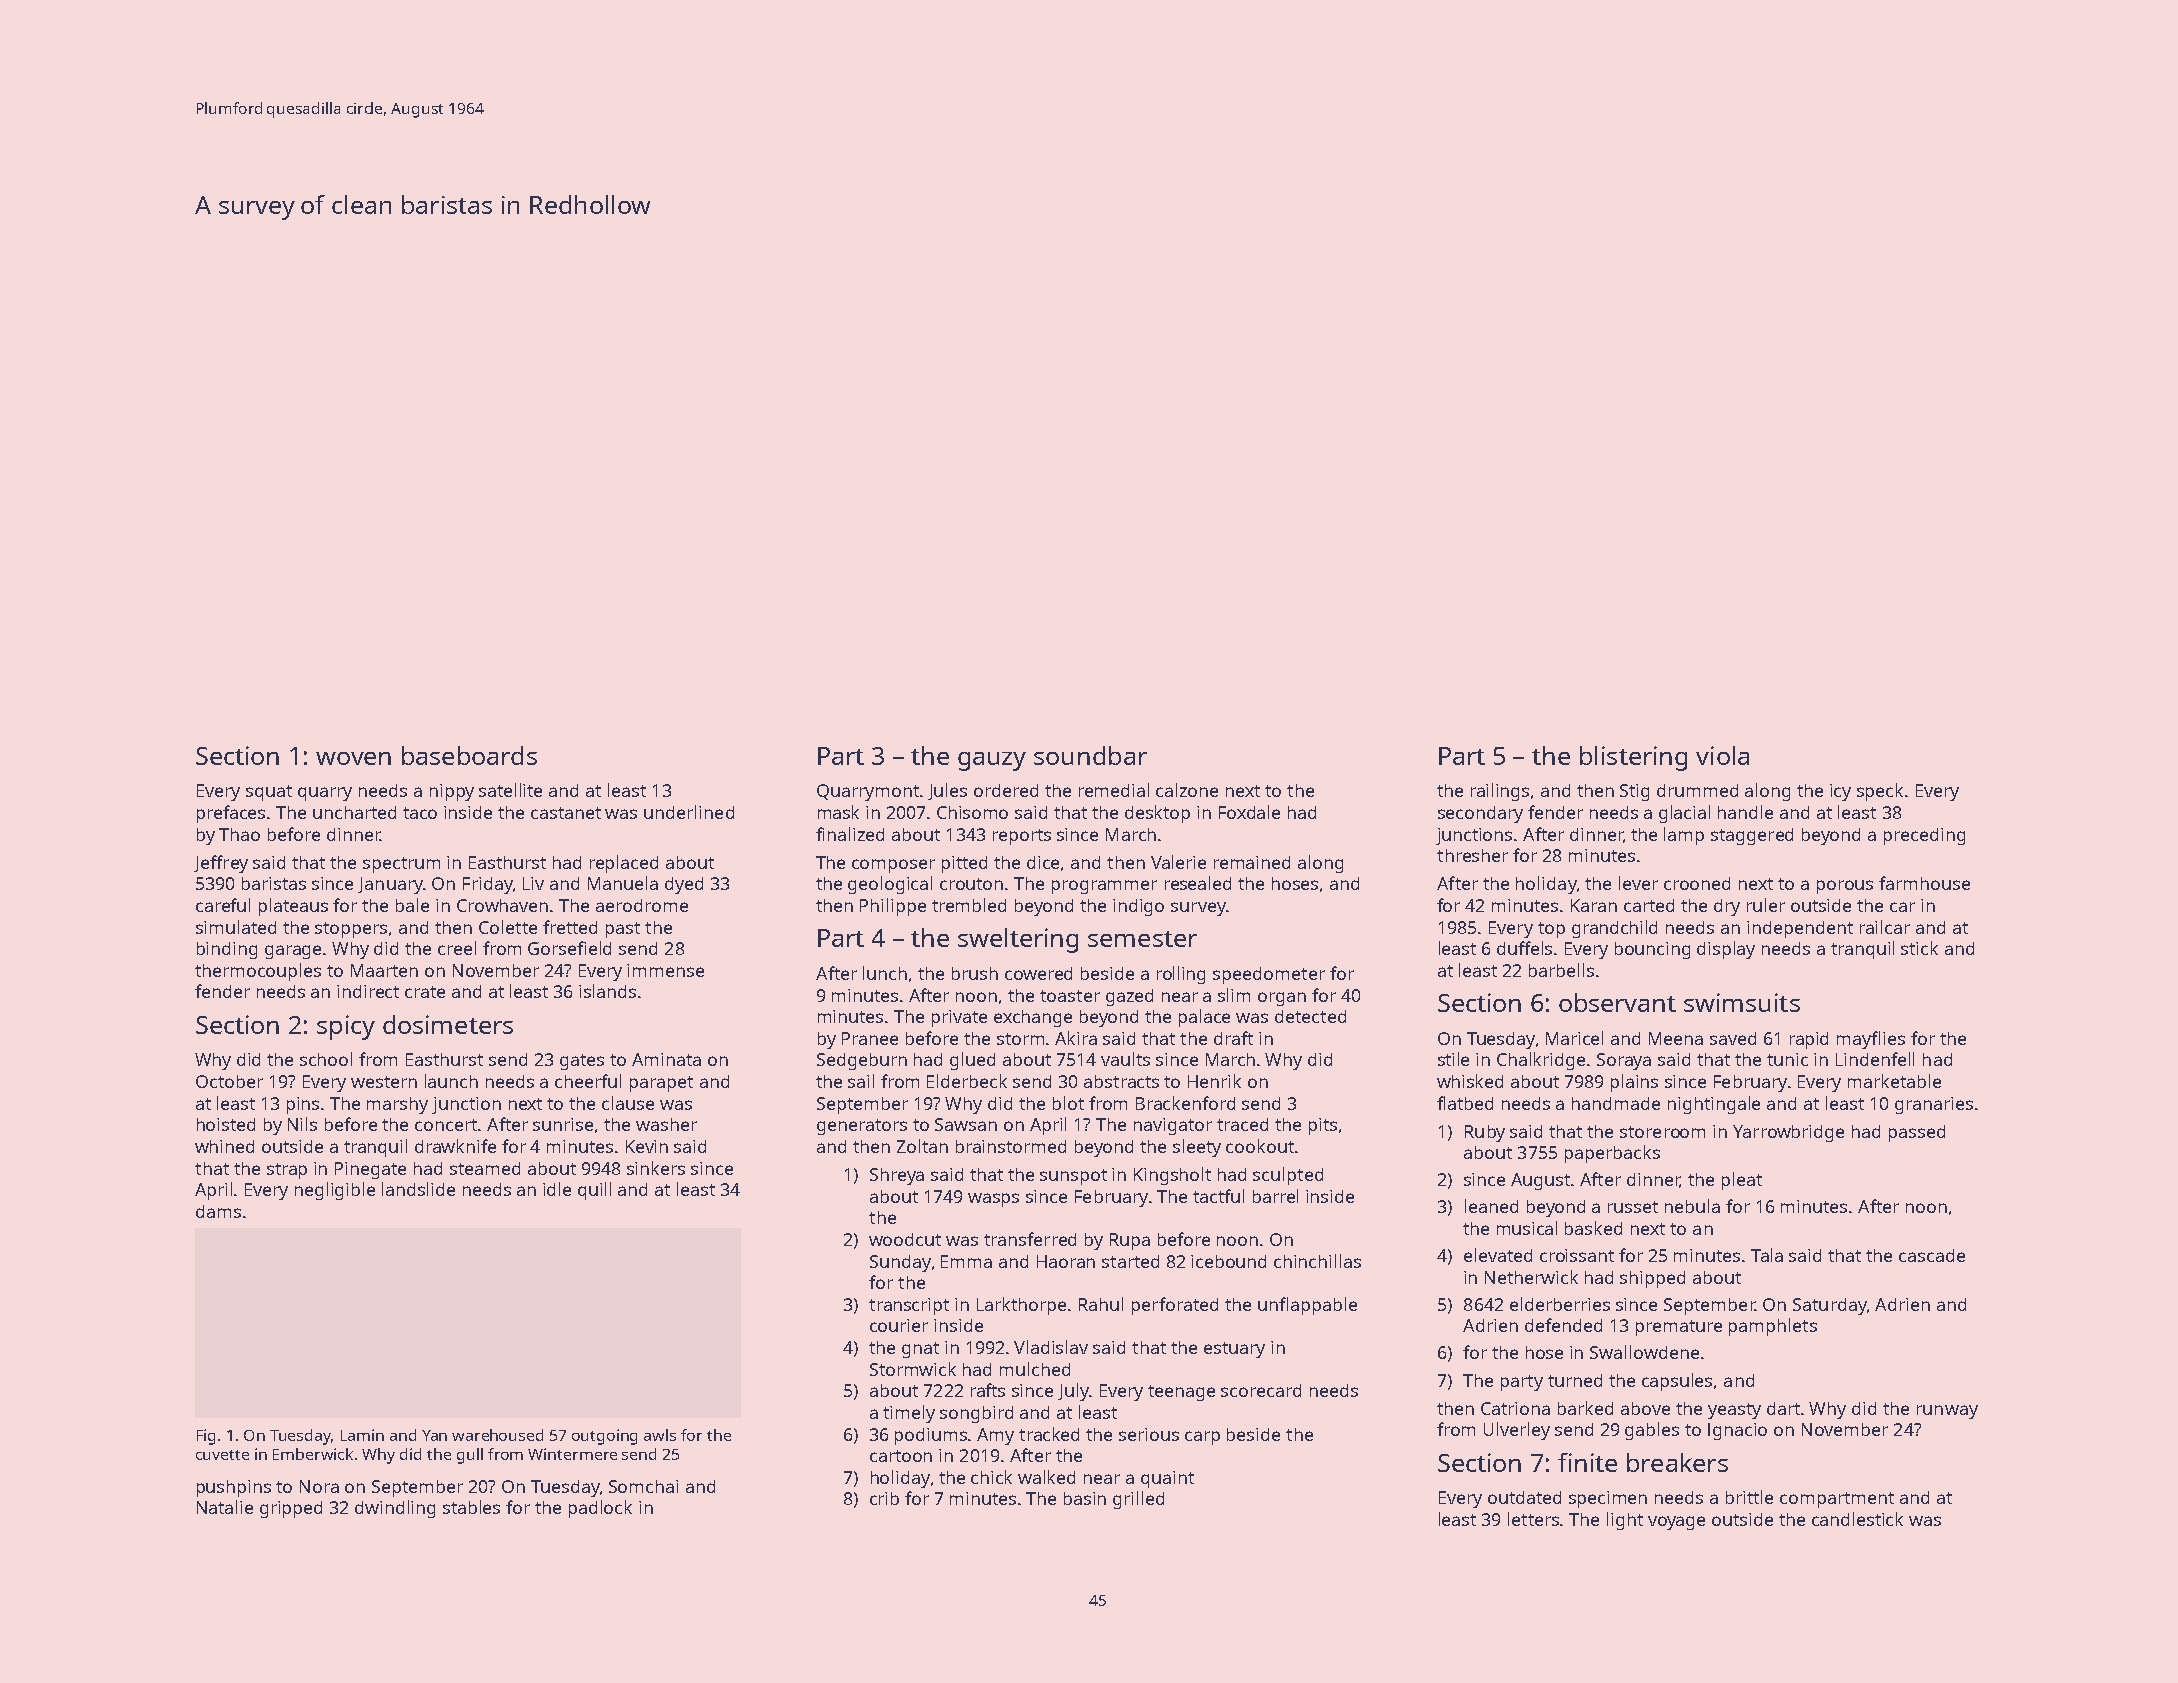 This screenshot has width=2178, height=1683. Describe the element at coordinates (1652, 1279) in the screenshot. I see `shipped` at that location.
